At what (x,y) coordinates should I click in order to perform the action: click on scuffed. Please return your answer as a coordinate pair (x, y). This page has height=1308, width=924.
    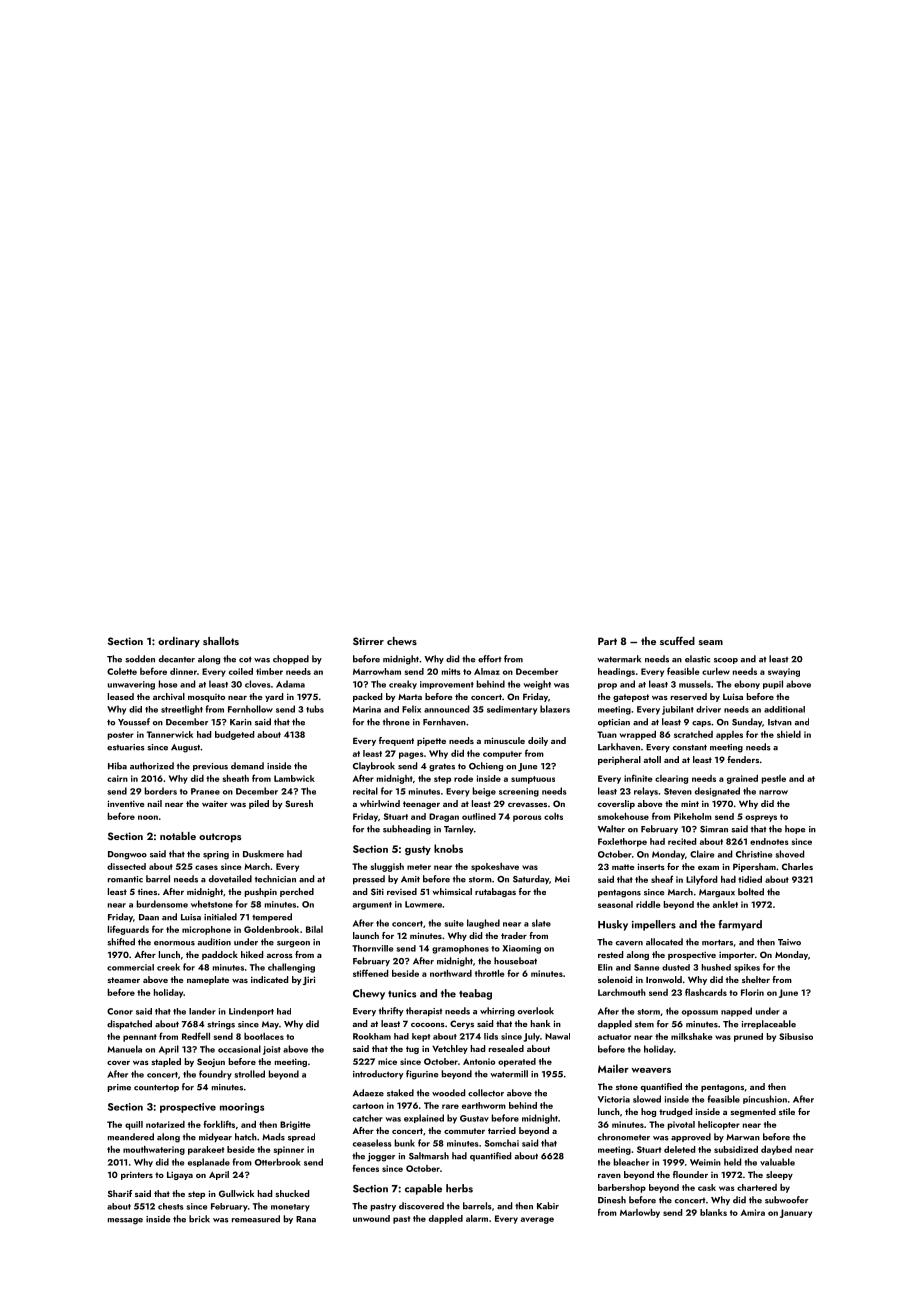
    Looking at the image, I should click on (677, 640).
